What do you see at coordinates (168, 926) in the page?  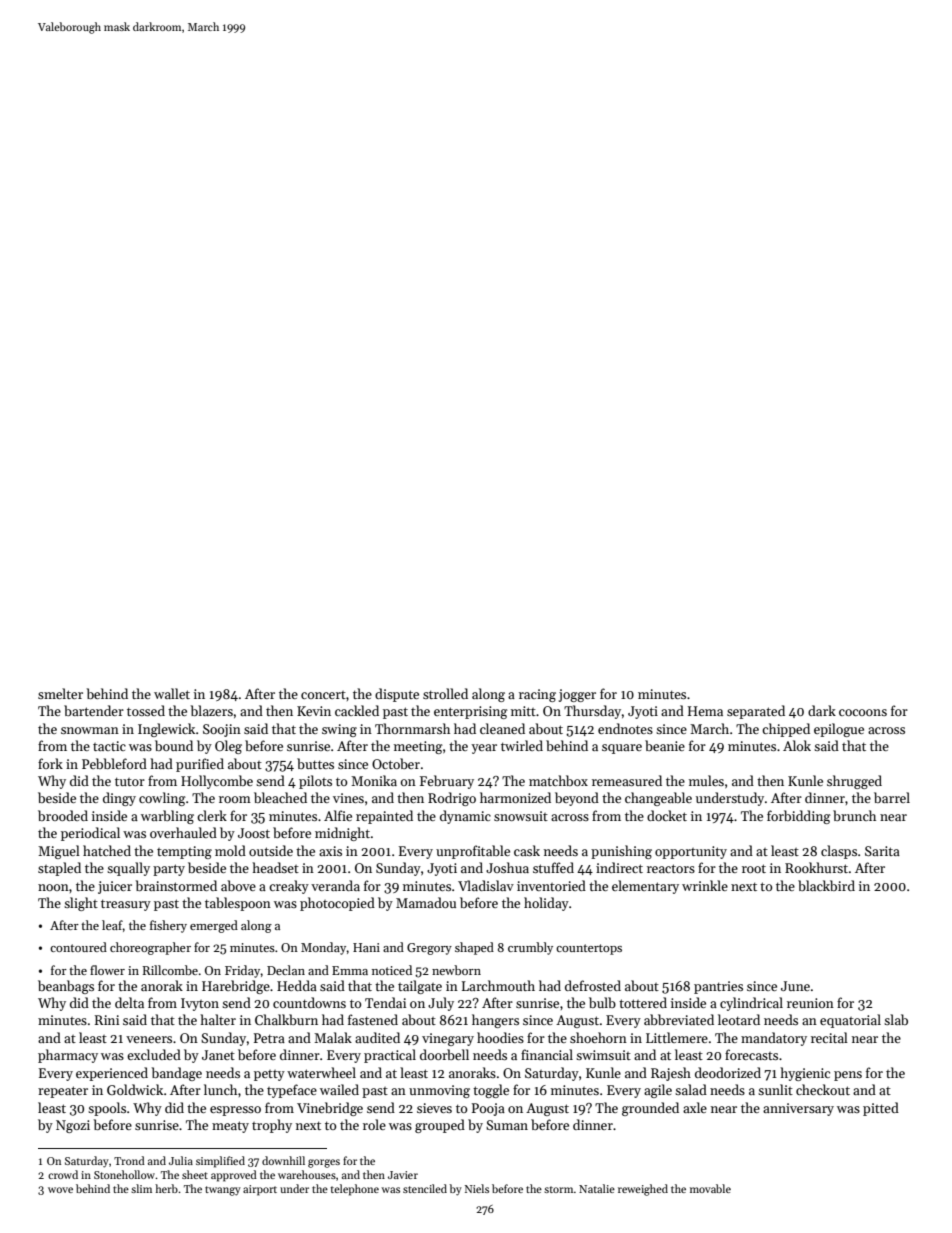 I see `fishery` at bounding box center [168, 926].
